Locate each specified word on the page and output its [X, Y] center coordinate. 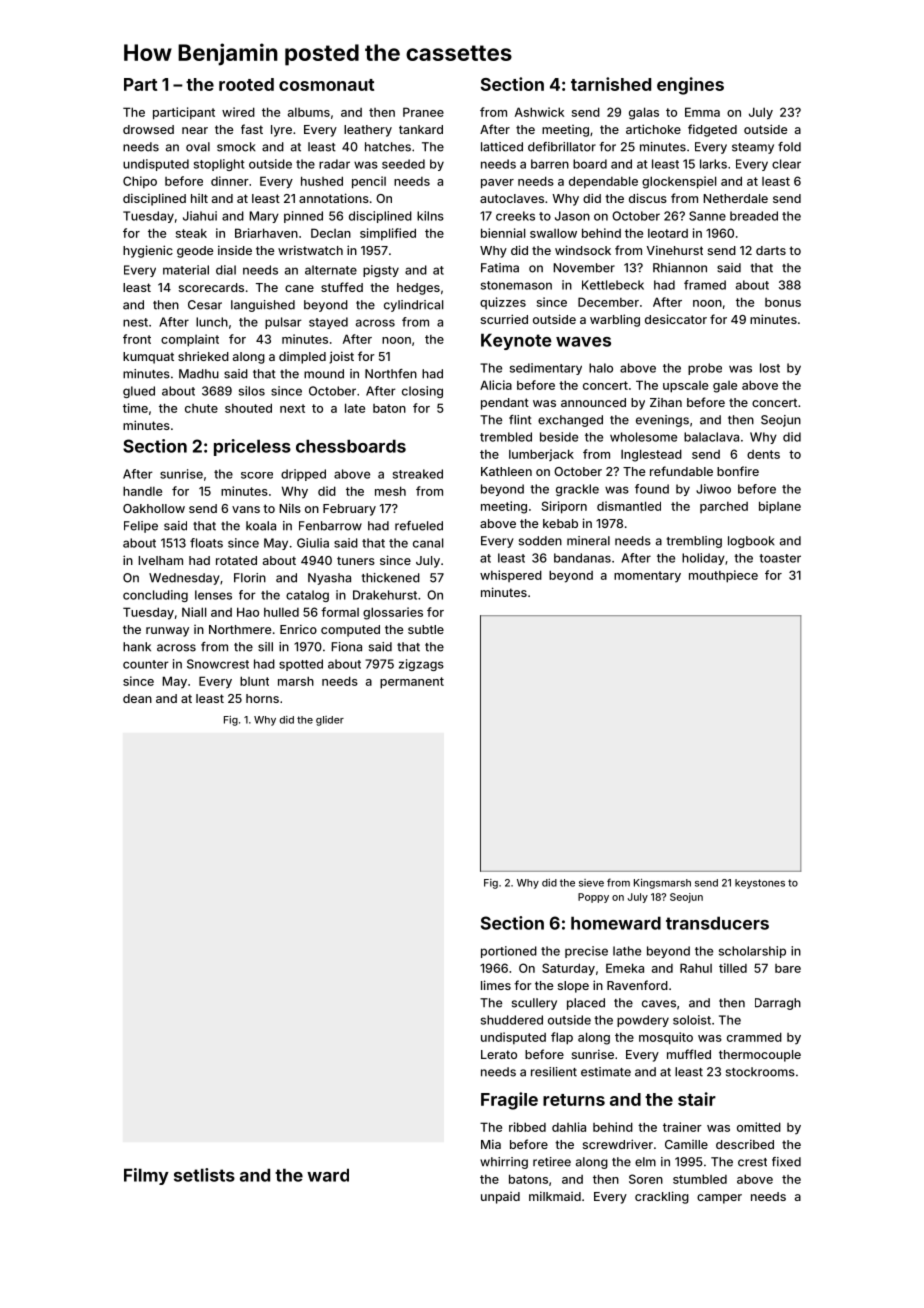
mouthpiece [723, 576]
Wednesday [184, 579]
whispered [511, 576]
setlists [204, 1175]
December [608, 302]
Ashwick [539, 112]
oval [198, 147]
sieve [591, 883]
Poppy [593, 898]
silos [252, 391]
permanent [412, 683]
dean [137, 698]
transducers [717, 923]
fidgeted [712, 130]
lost [770, 368]
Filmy [146, 1176]
